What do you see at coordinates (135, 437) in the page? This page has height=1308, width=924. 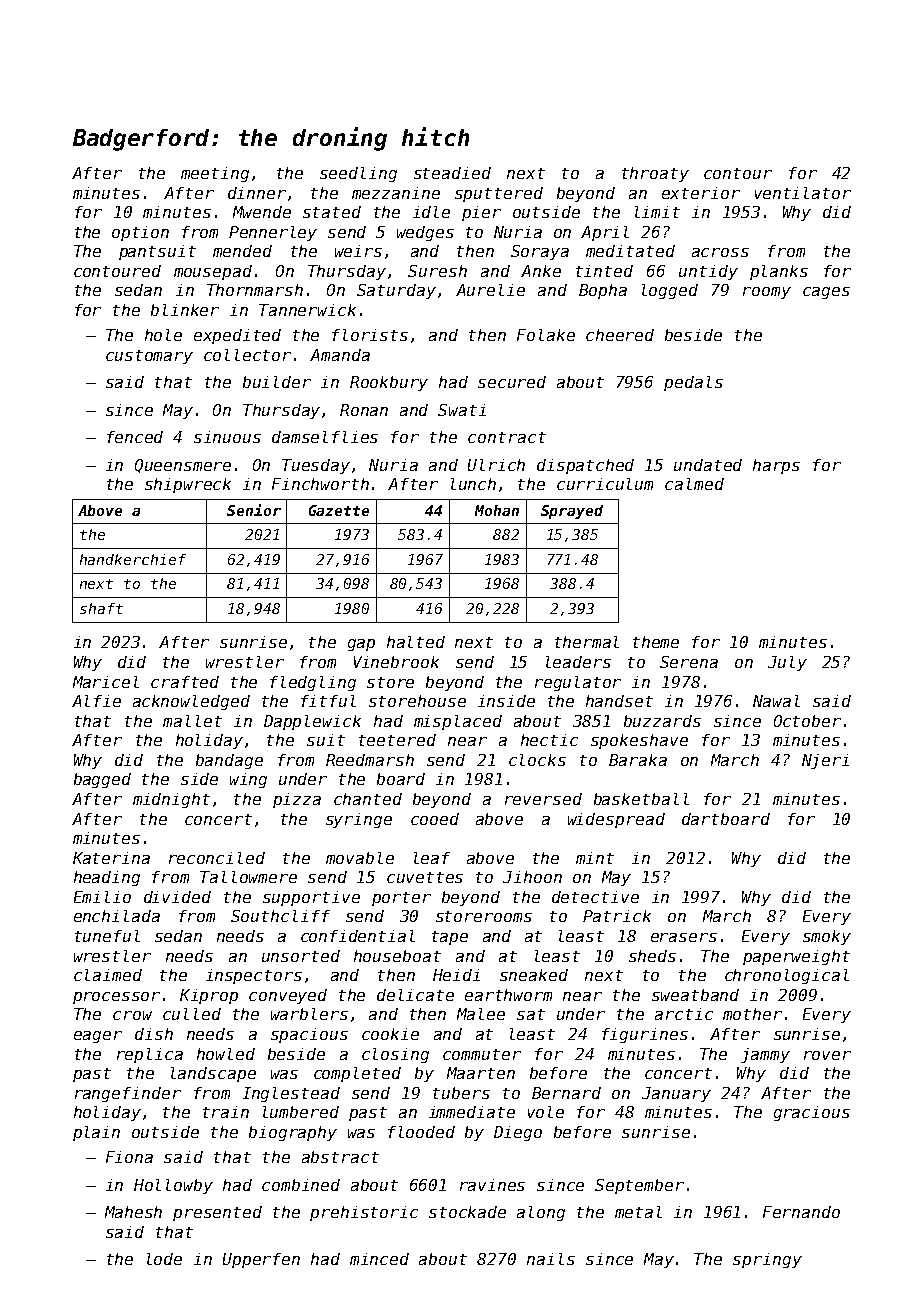 I see `fenced` at bounding box center [135, 437].
